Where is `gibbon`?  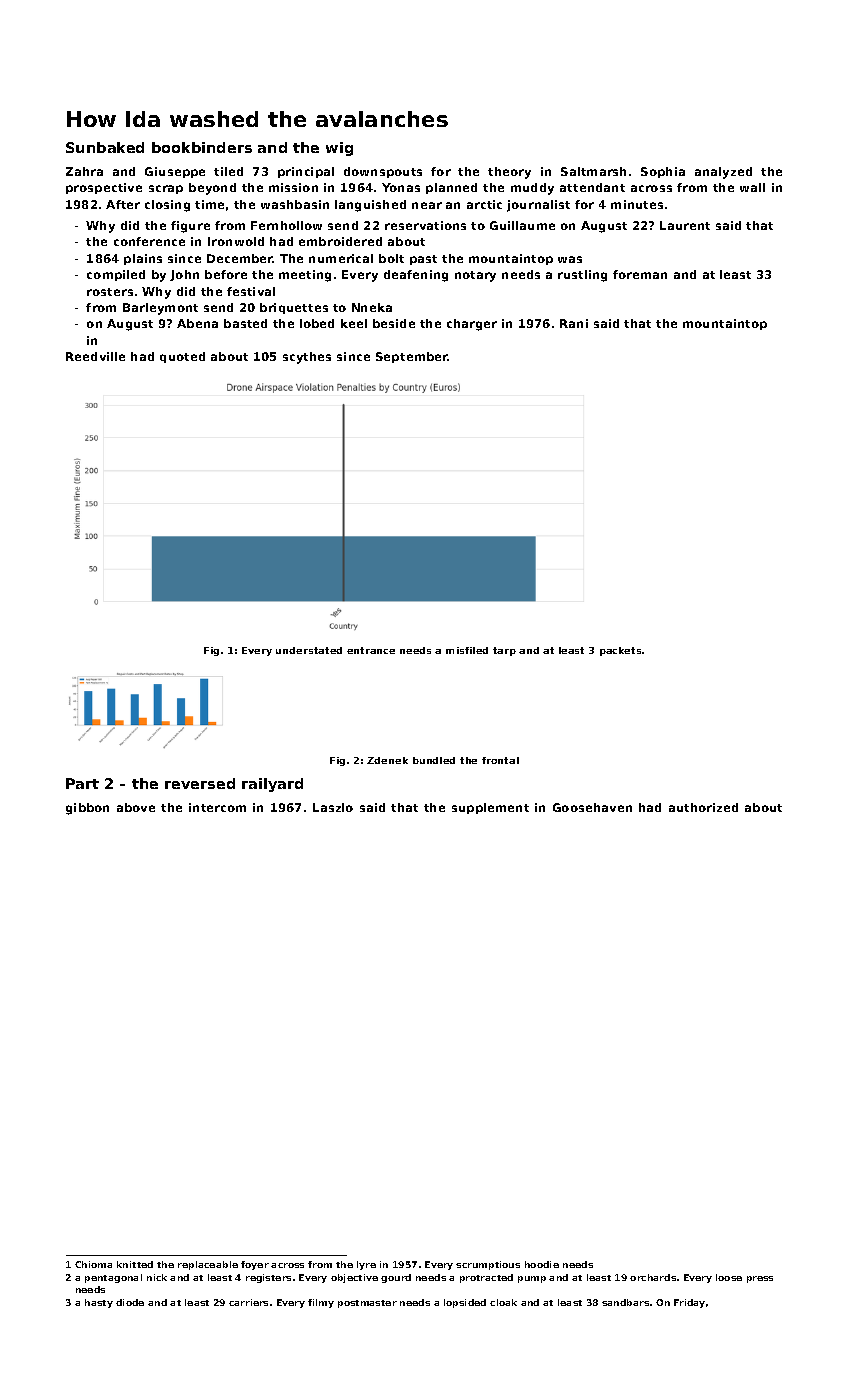 gibbon is located at coordinates (87, 809).
